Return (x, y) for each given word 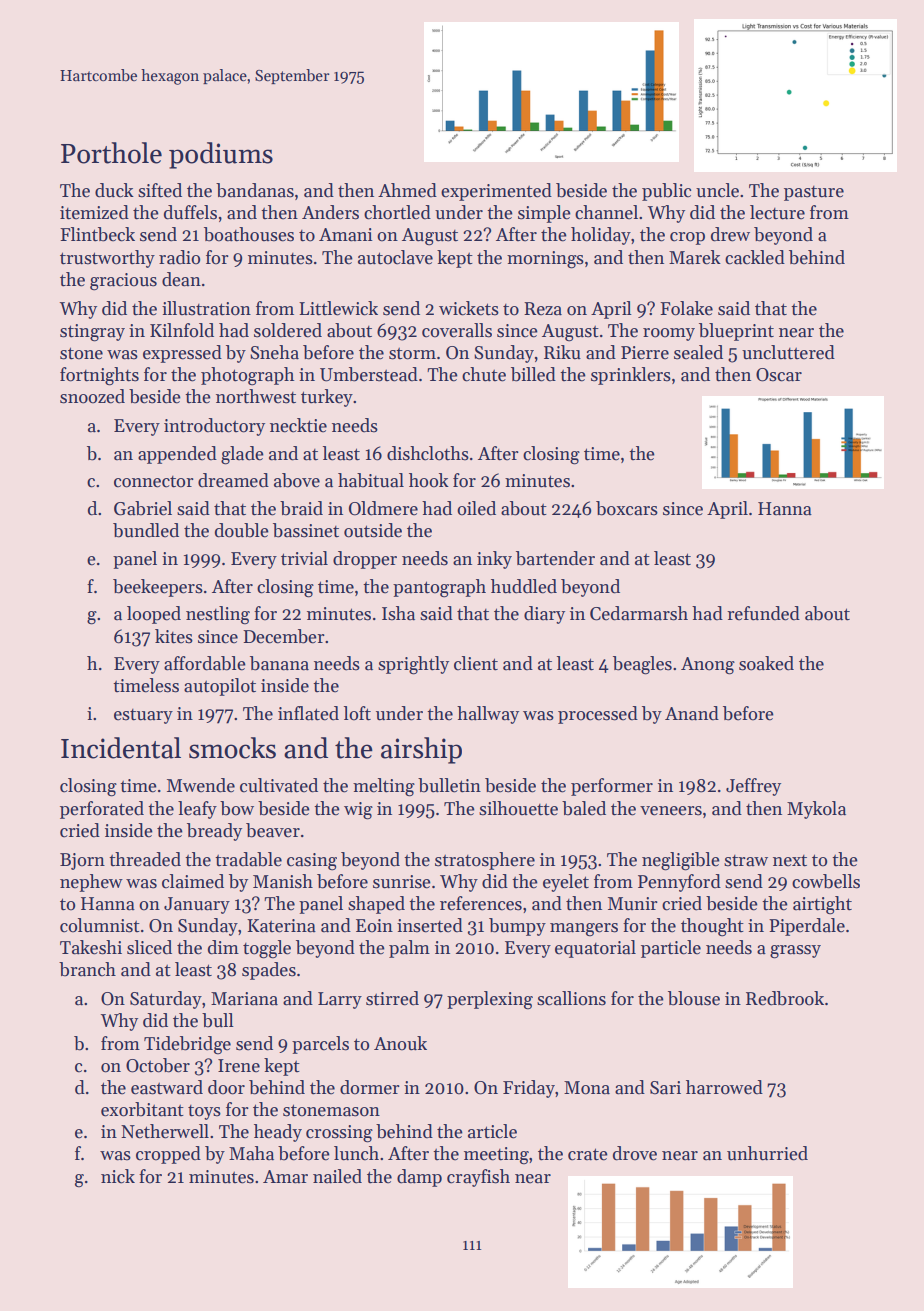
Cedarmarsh (639, 613)
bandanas (255, 190)
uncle (717, 190)
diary (544, 615)
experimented (496, 192)
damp (419, 1178)
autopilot (220, 687)
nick (118, 1176)
